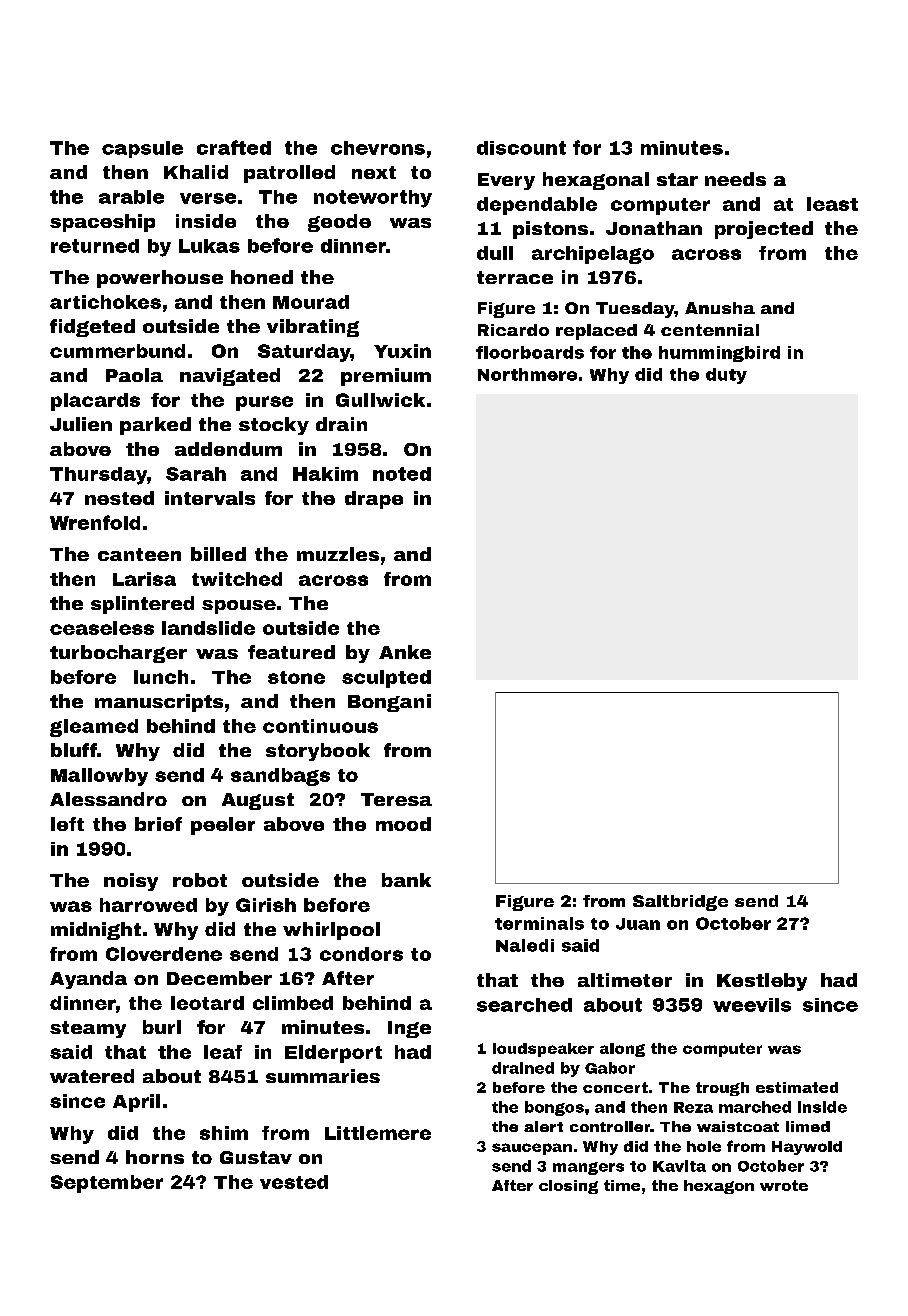 This screenshot has height=1316, width=908. I want to click on vested, so click(294, 1182).
